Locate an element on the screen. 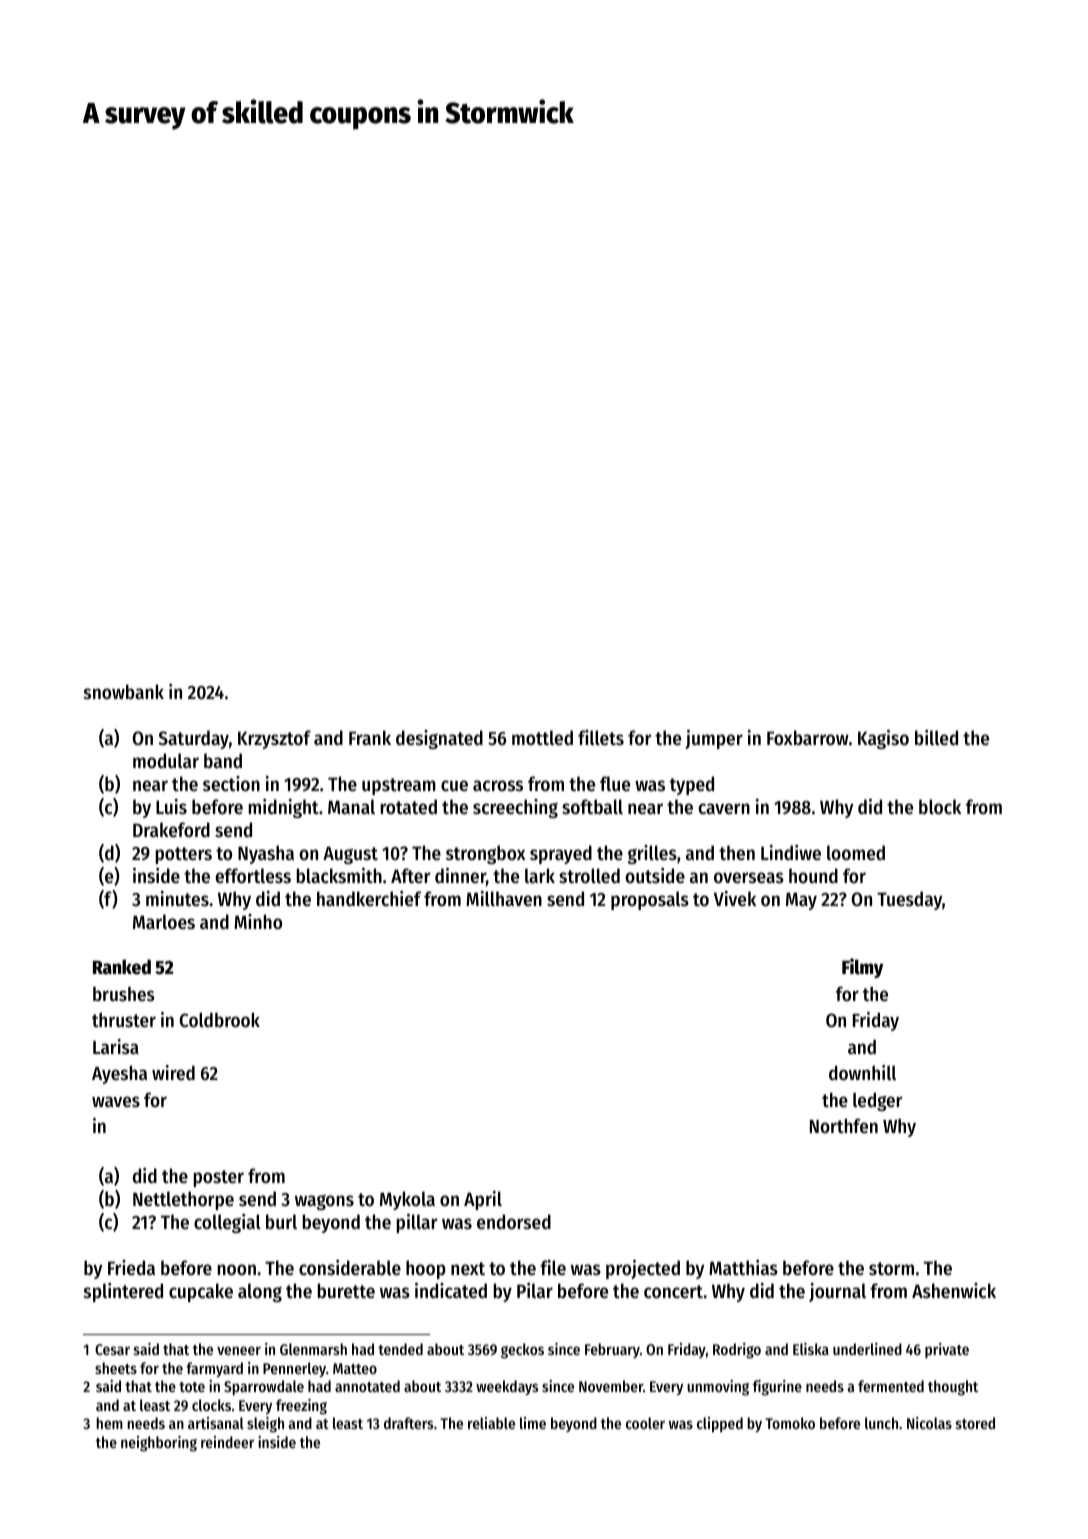  strongbox is located at coordinates (486, 854).
